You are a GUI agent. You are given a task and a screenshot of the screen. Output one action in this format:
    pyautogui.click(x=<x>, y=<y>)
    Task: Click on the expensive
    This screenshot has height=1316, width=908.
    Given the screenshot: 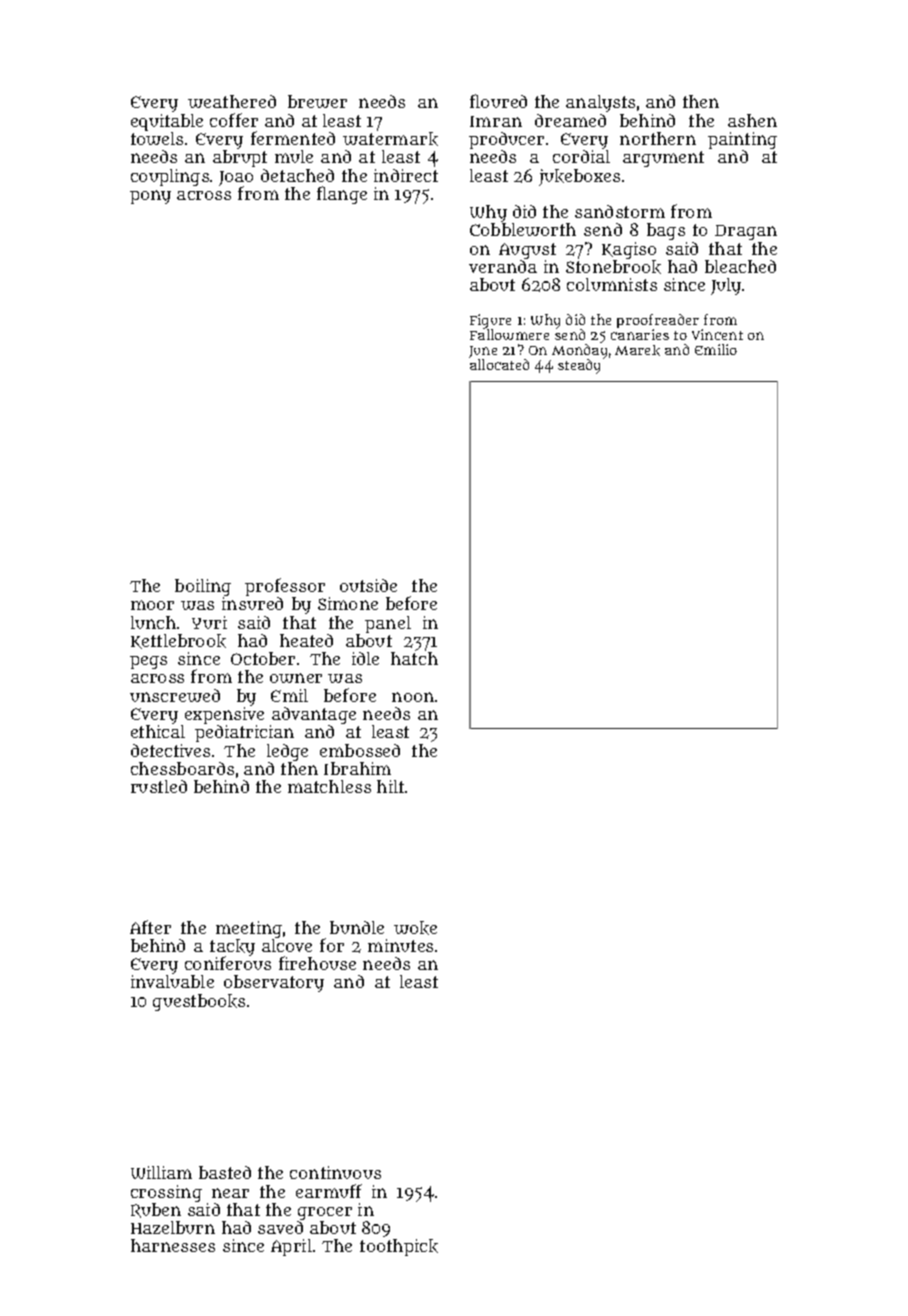 What is the action you would take?
    pyautogui.click(x=224, y=715)
